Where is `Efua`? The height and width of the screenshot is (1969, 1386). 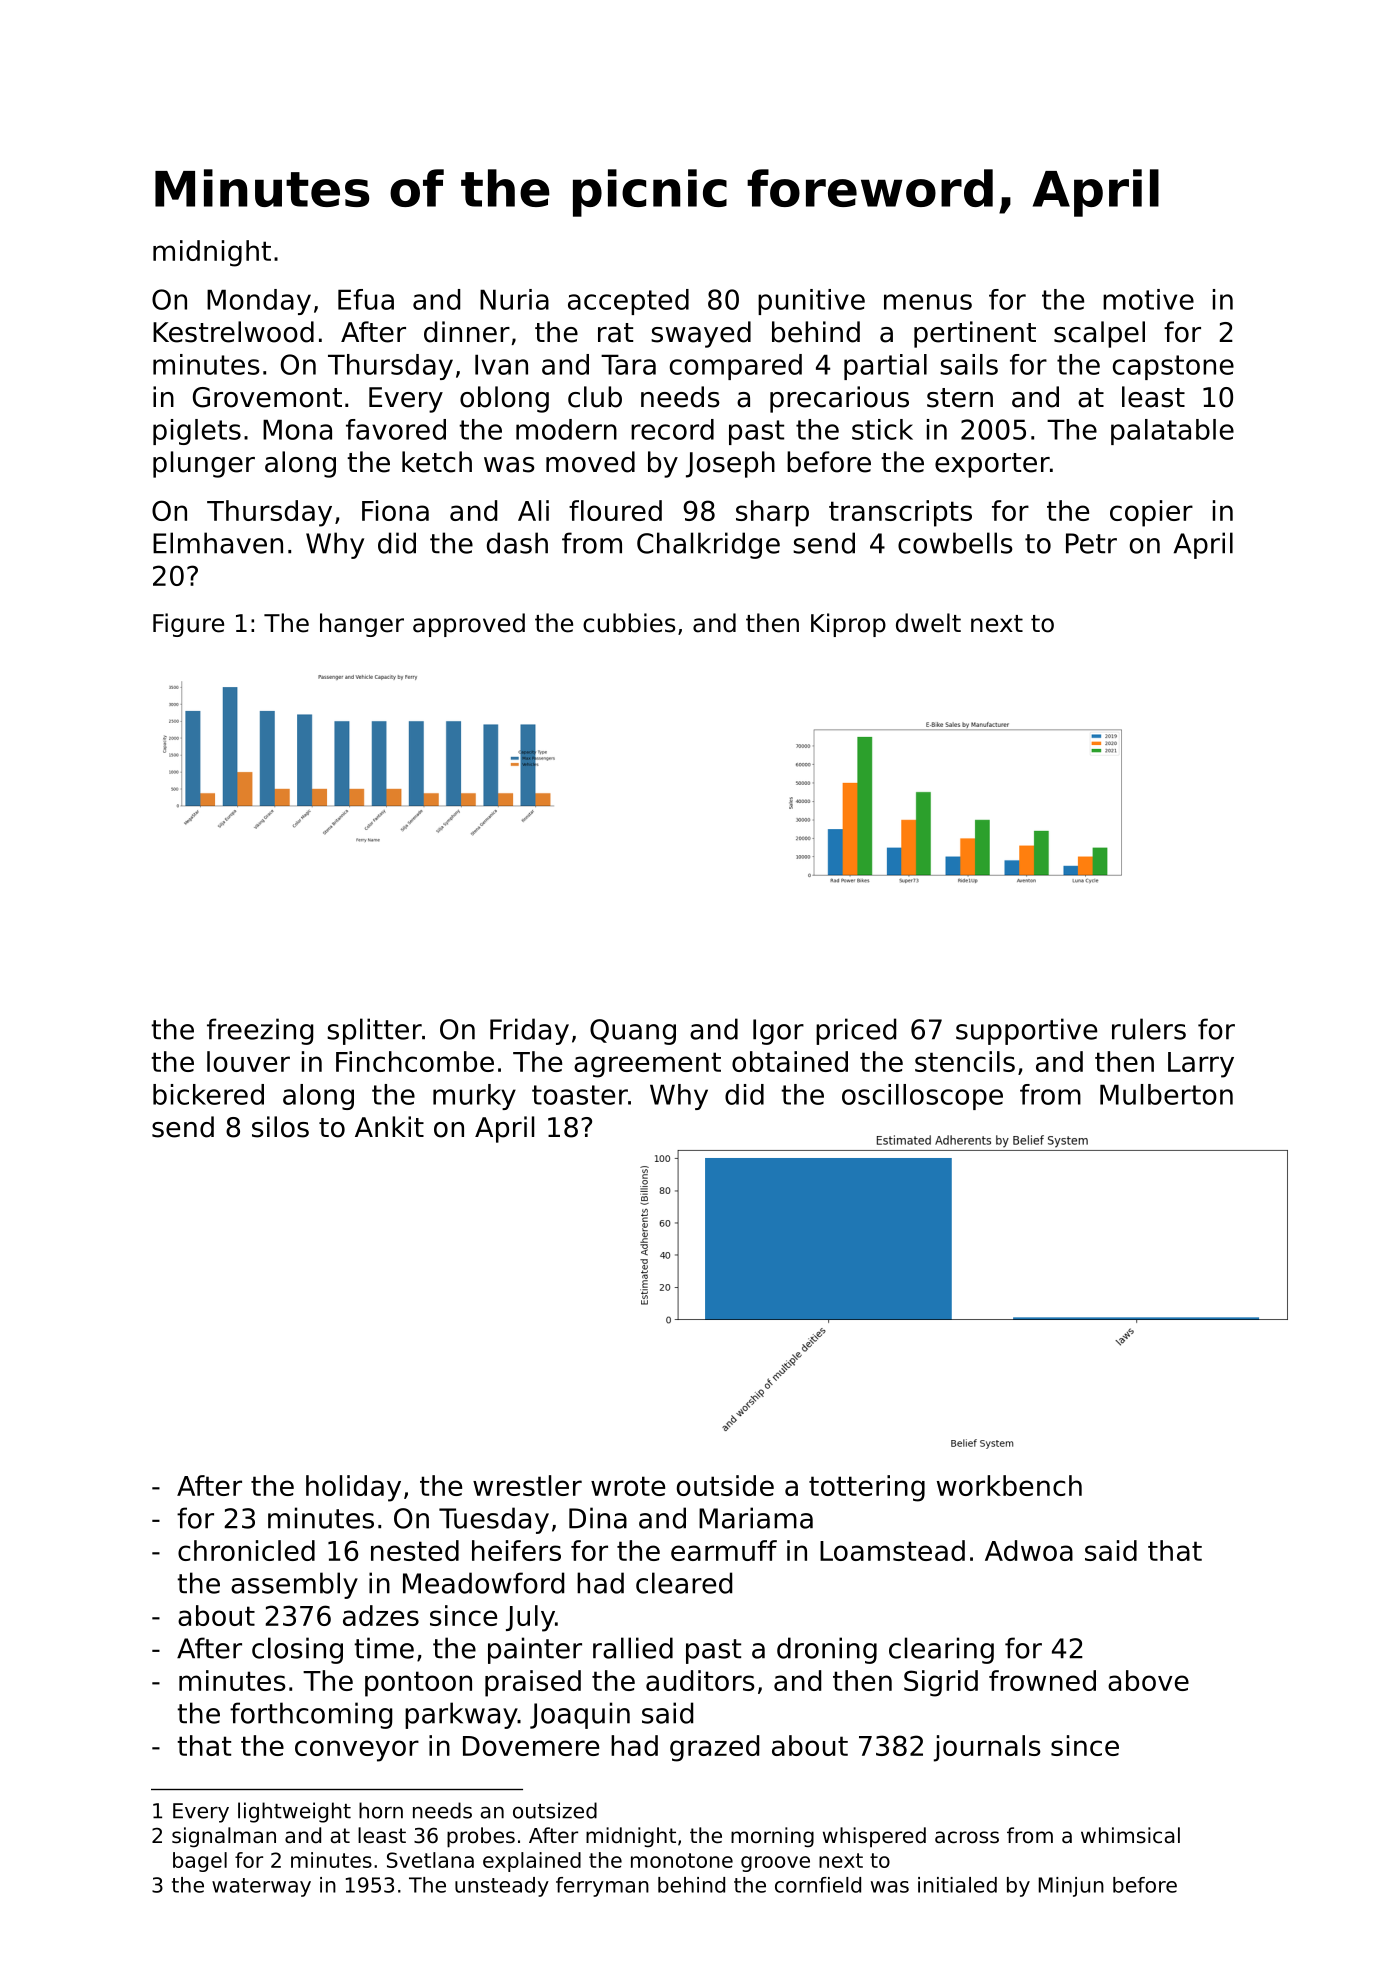 Efua is located at coordinates (366, 299).
